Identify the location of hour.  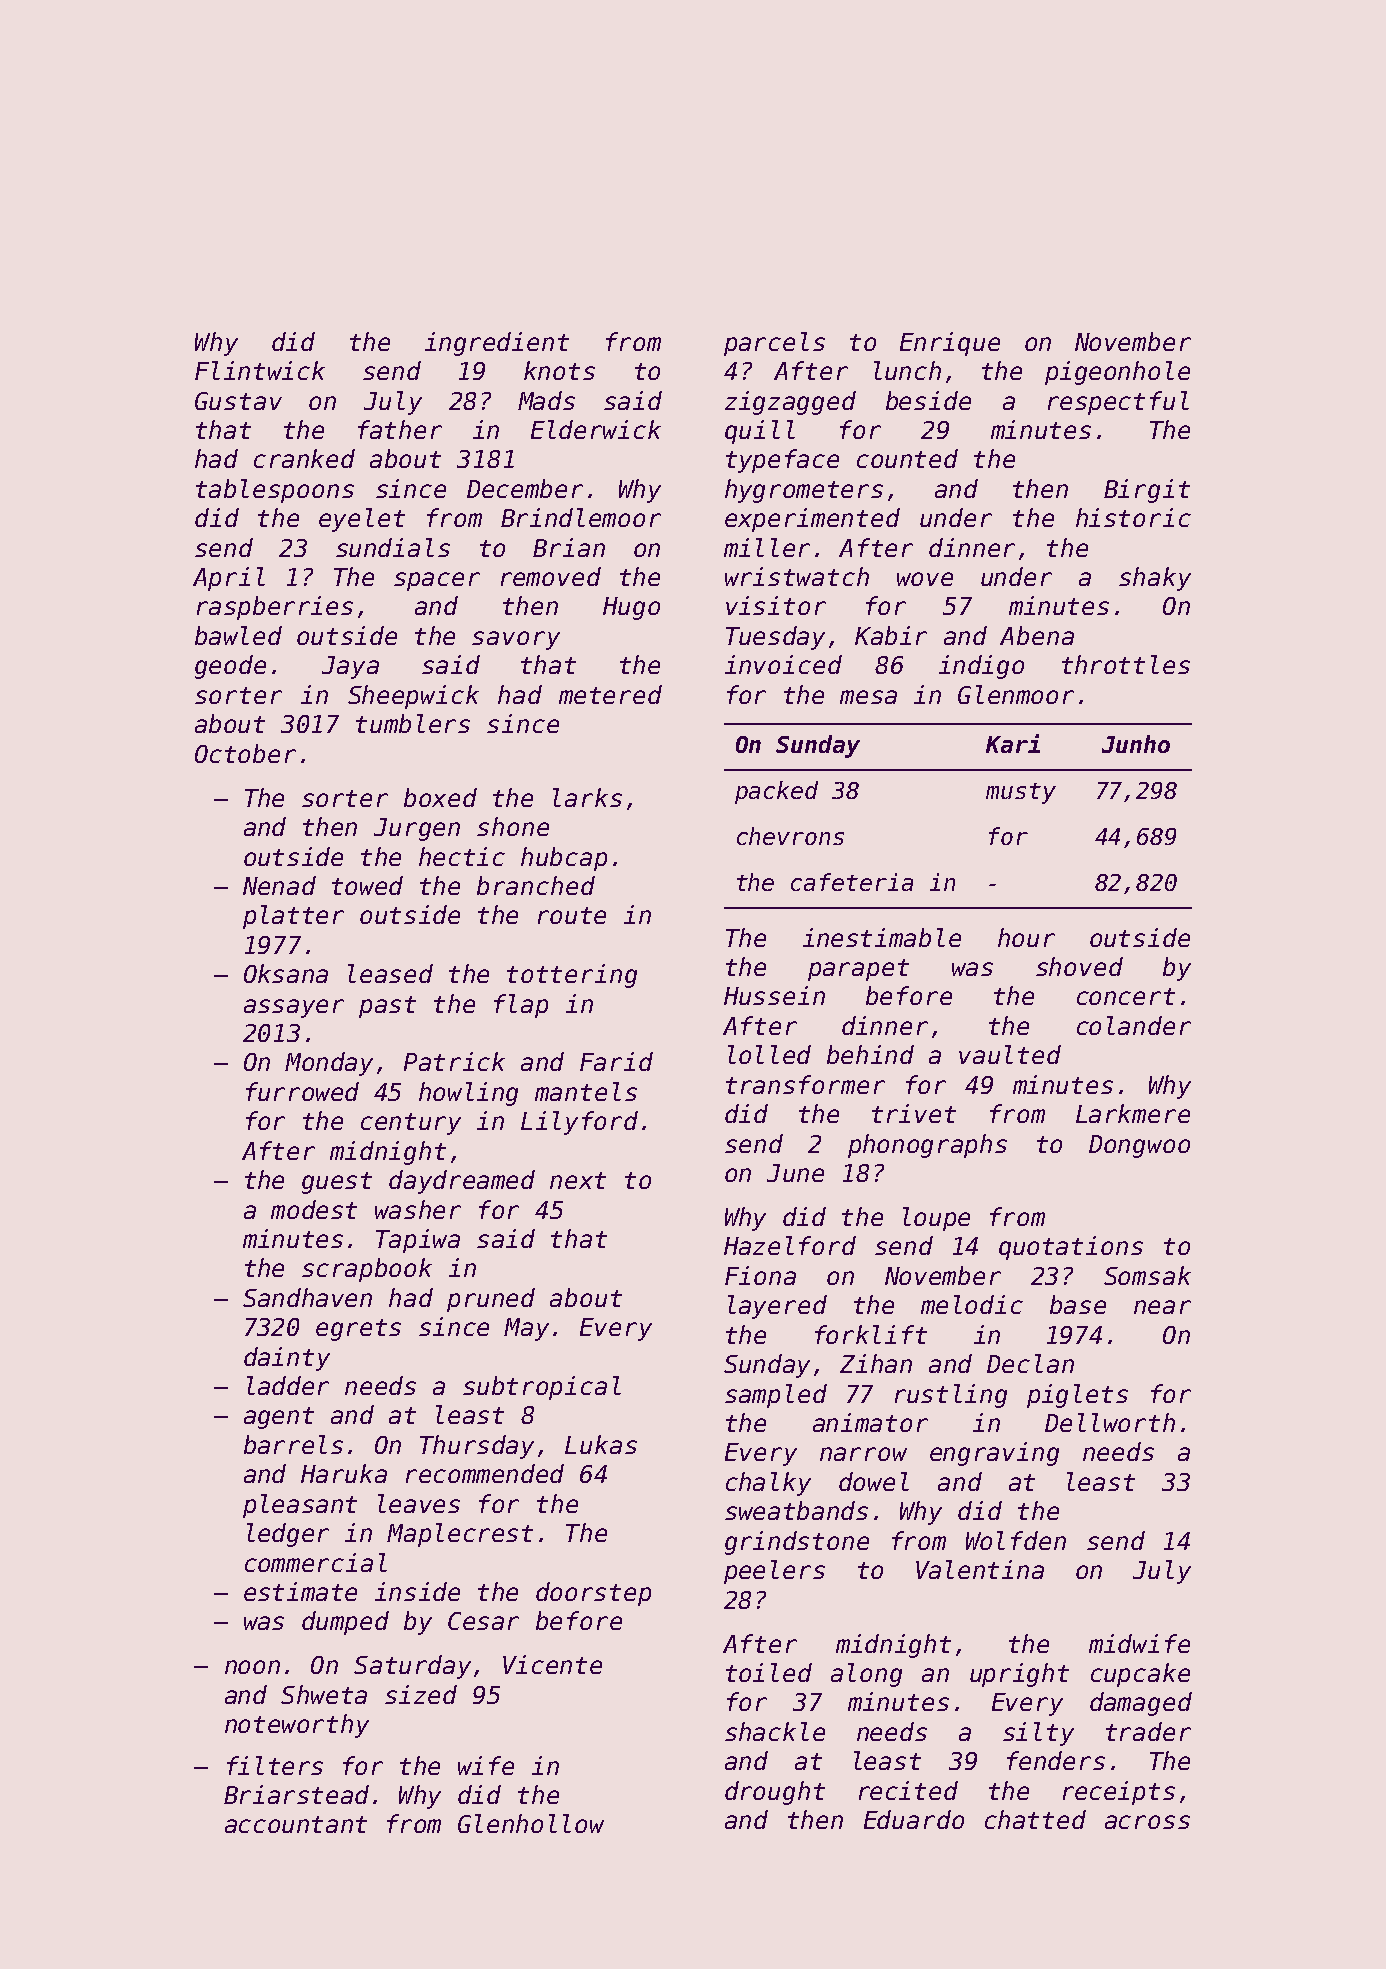
(1026, 937).
